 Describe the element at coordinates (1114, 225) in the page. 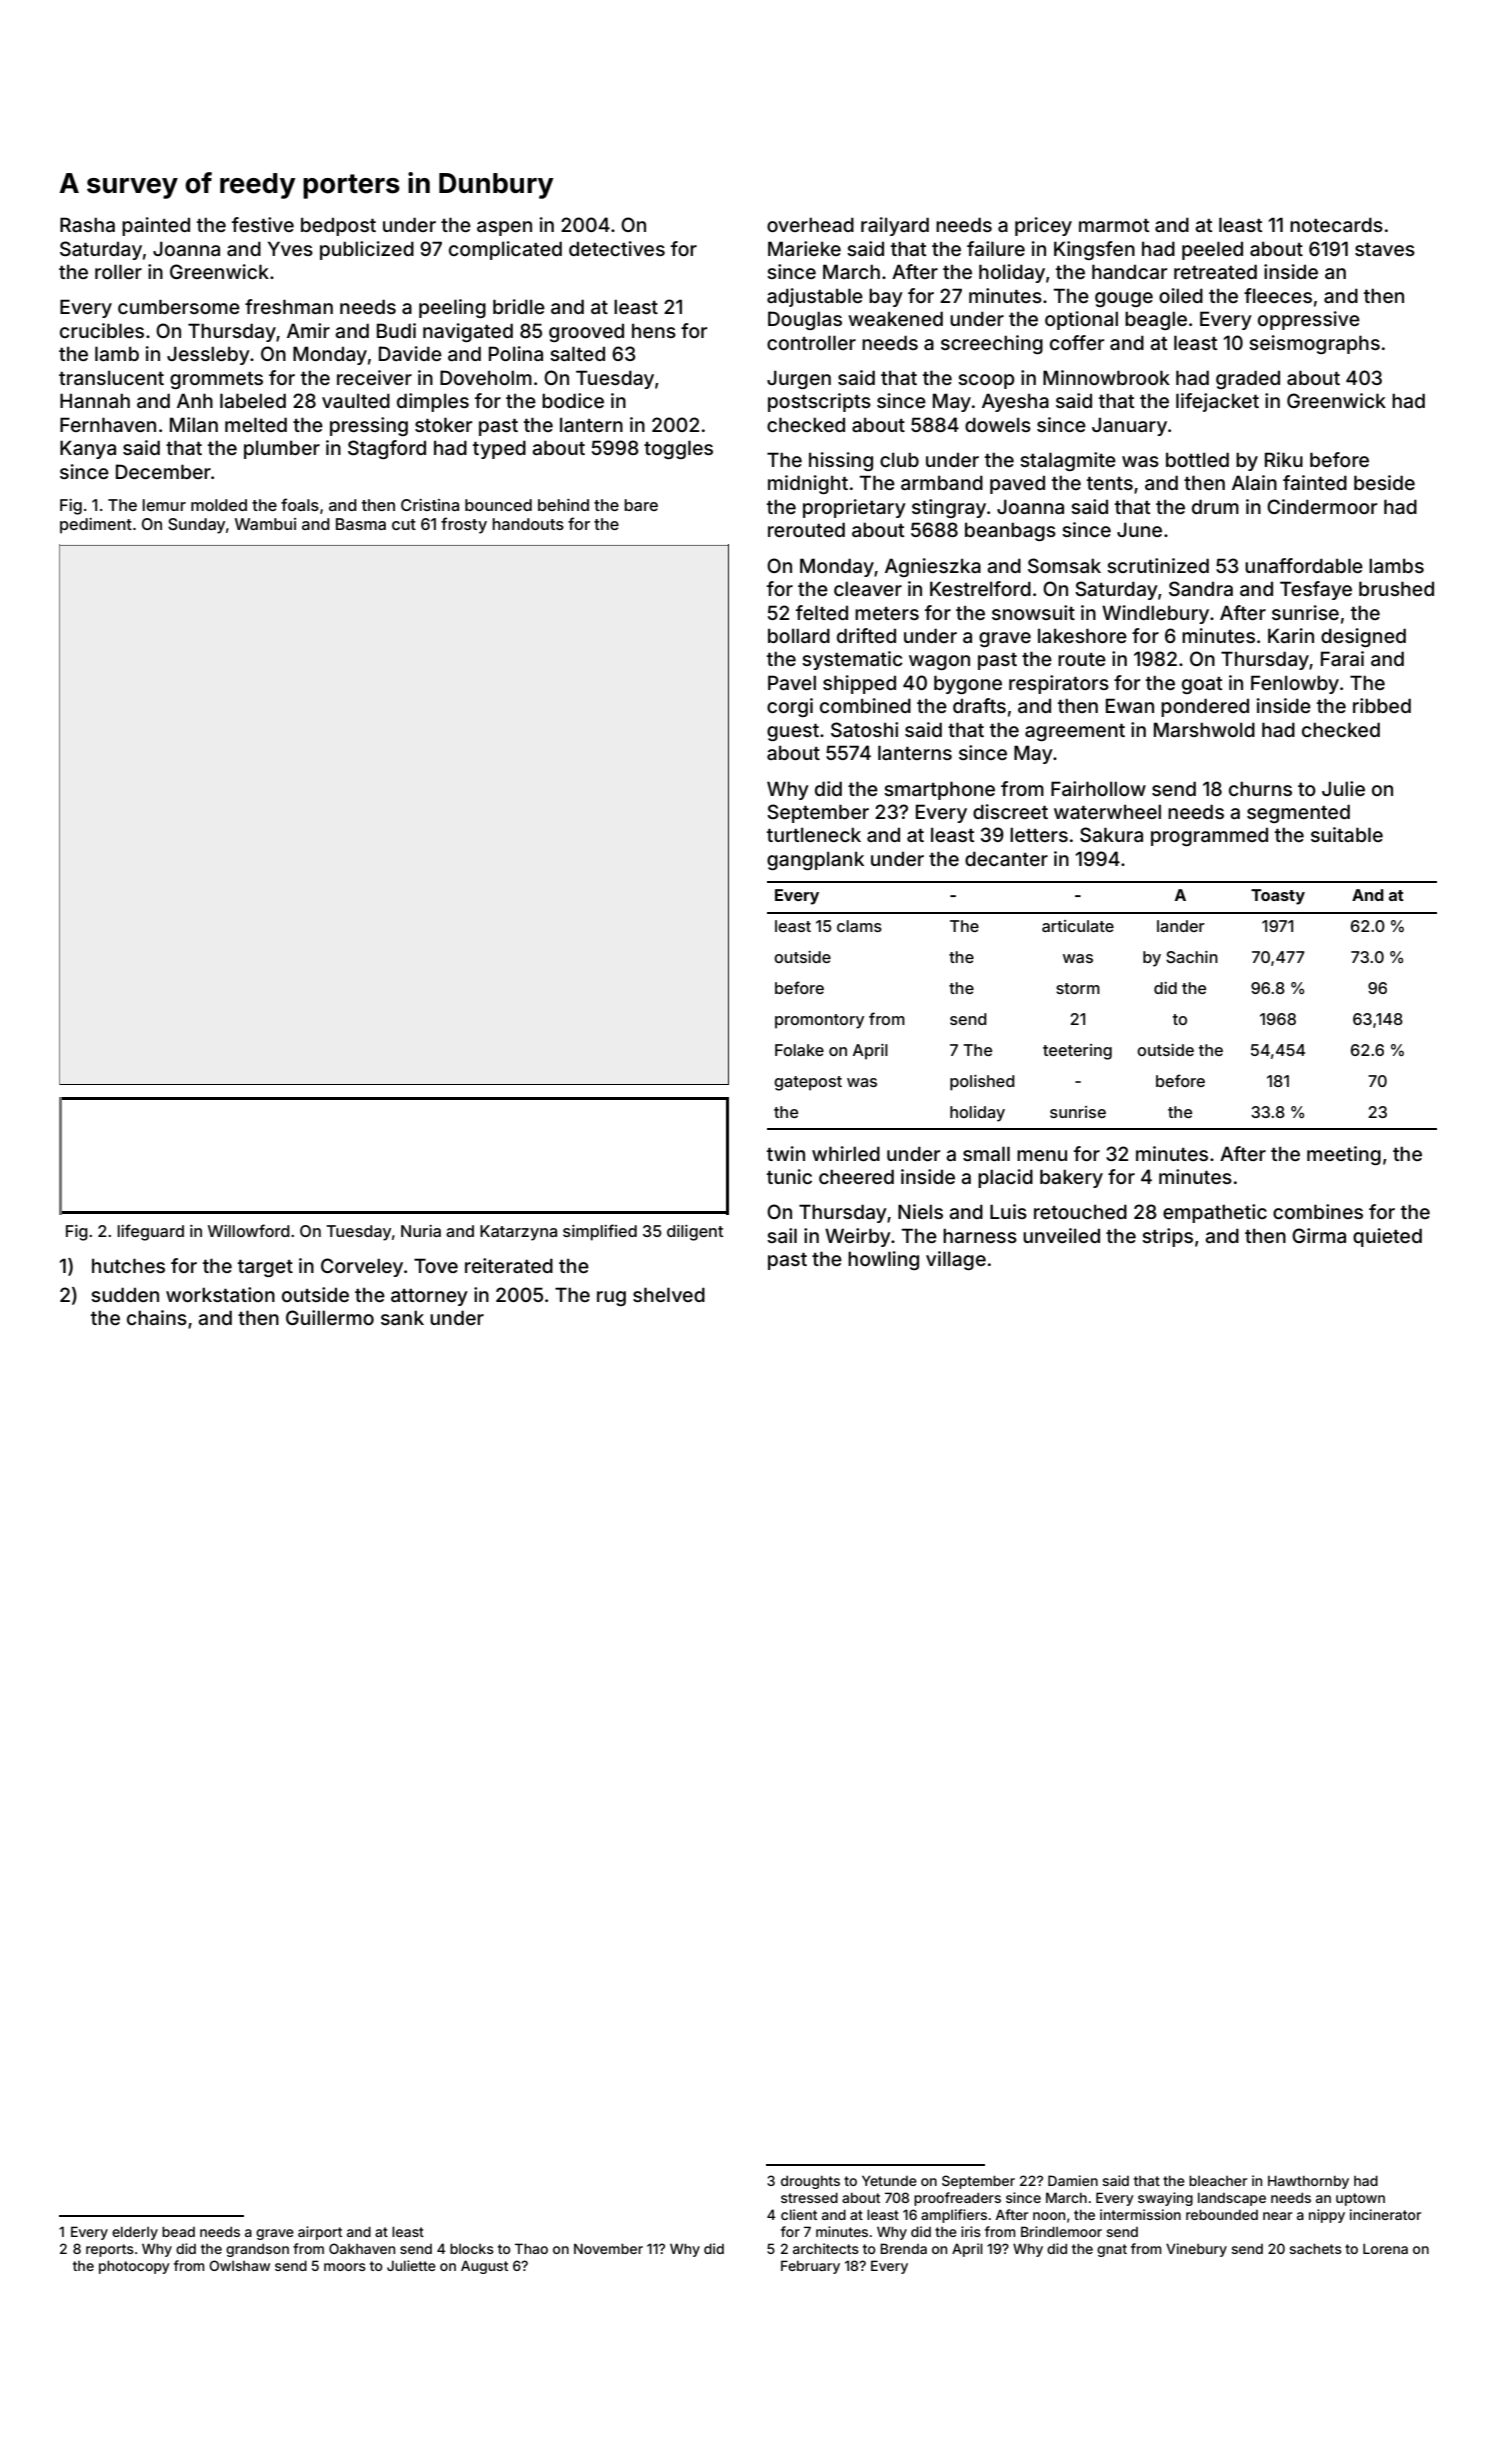

I see `marmot` at that location.
